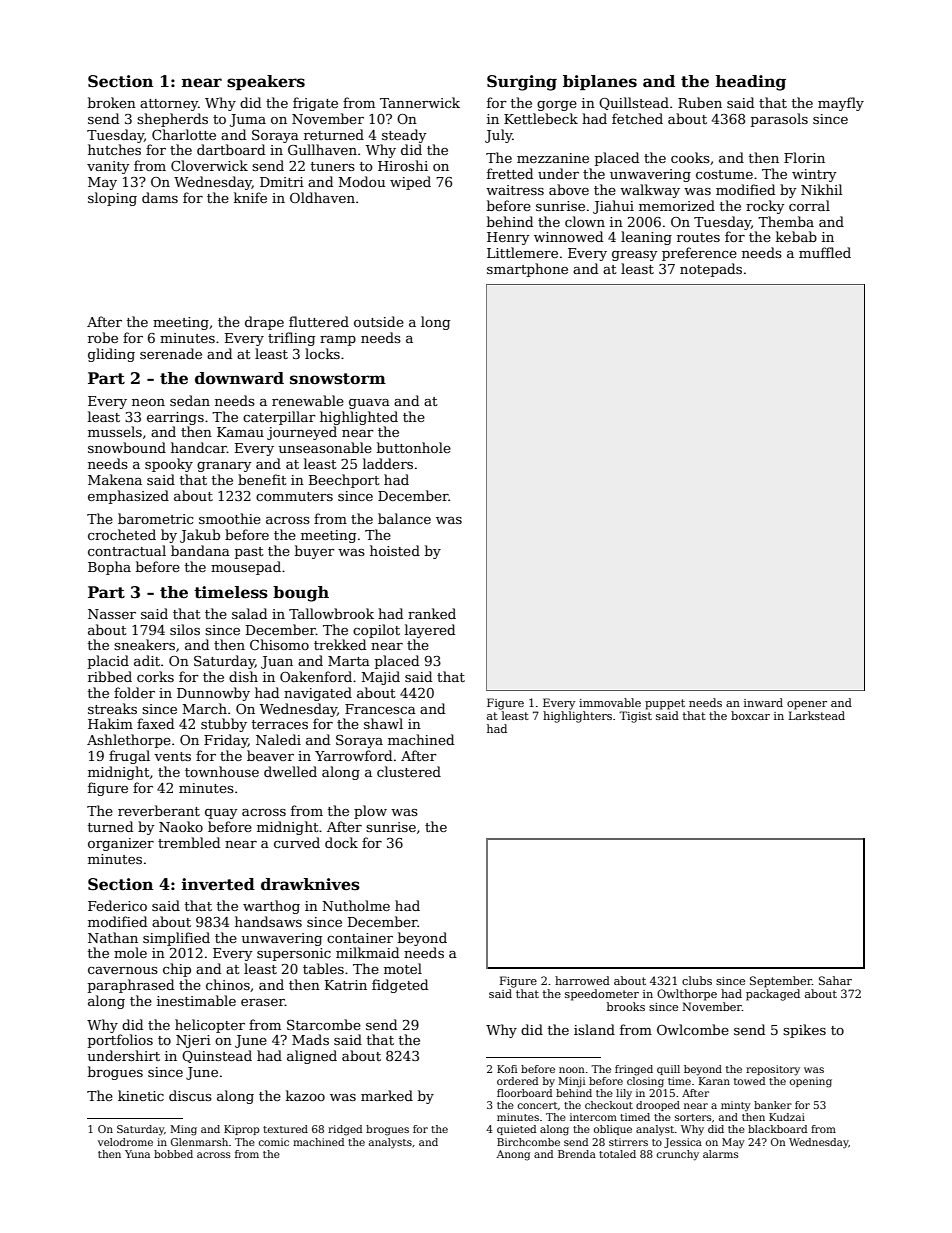 This screenshot has height=1233, width=952. I want to click on biplanes, so click(600, 82).
